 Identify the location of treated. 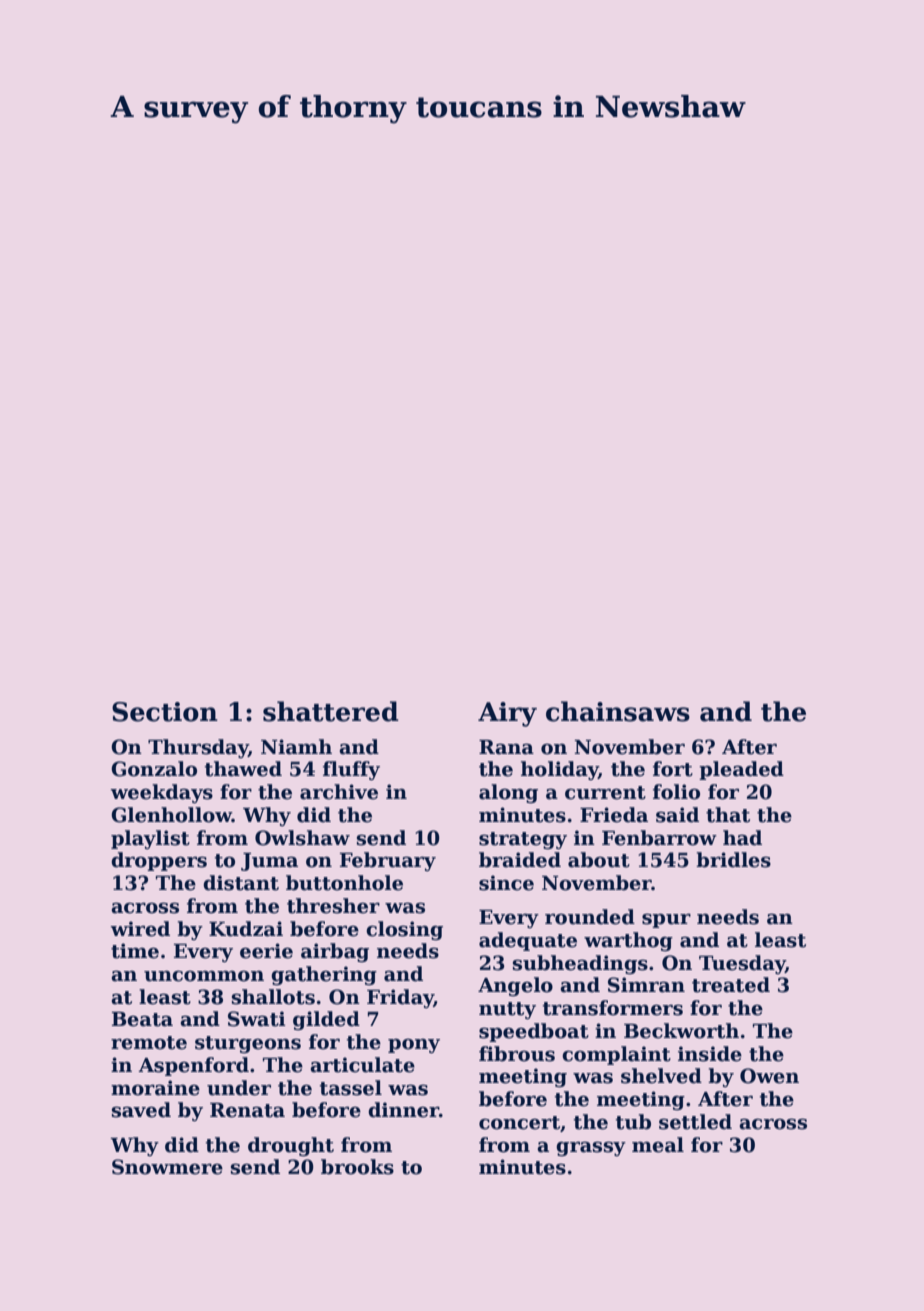
(731, 985).
